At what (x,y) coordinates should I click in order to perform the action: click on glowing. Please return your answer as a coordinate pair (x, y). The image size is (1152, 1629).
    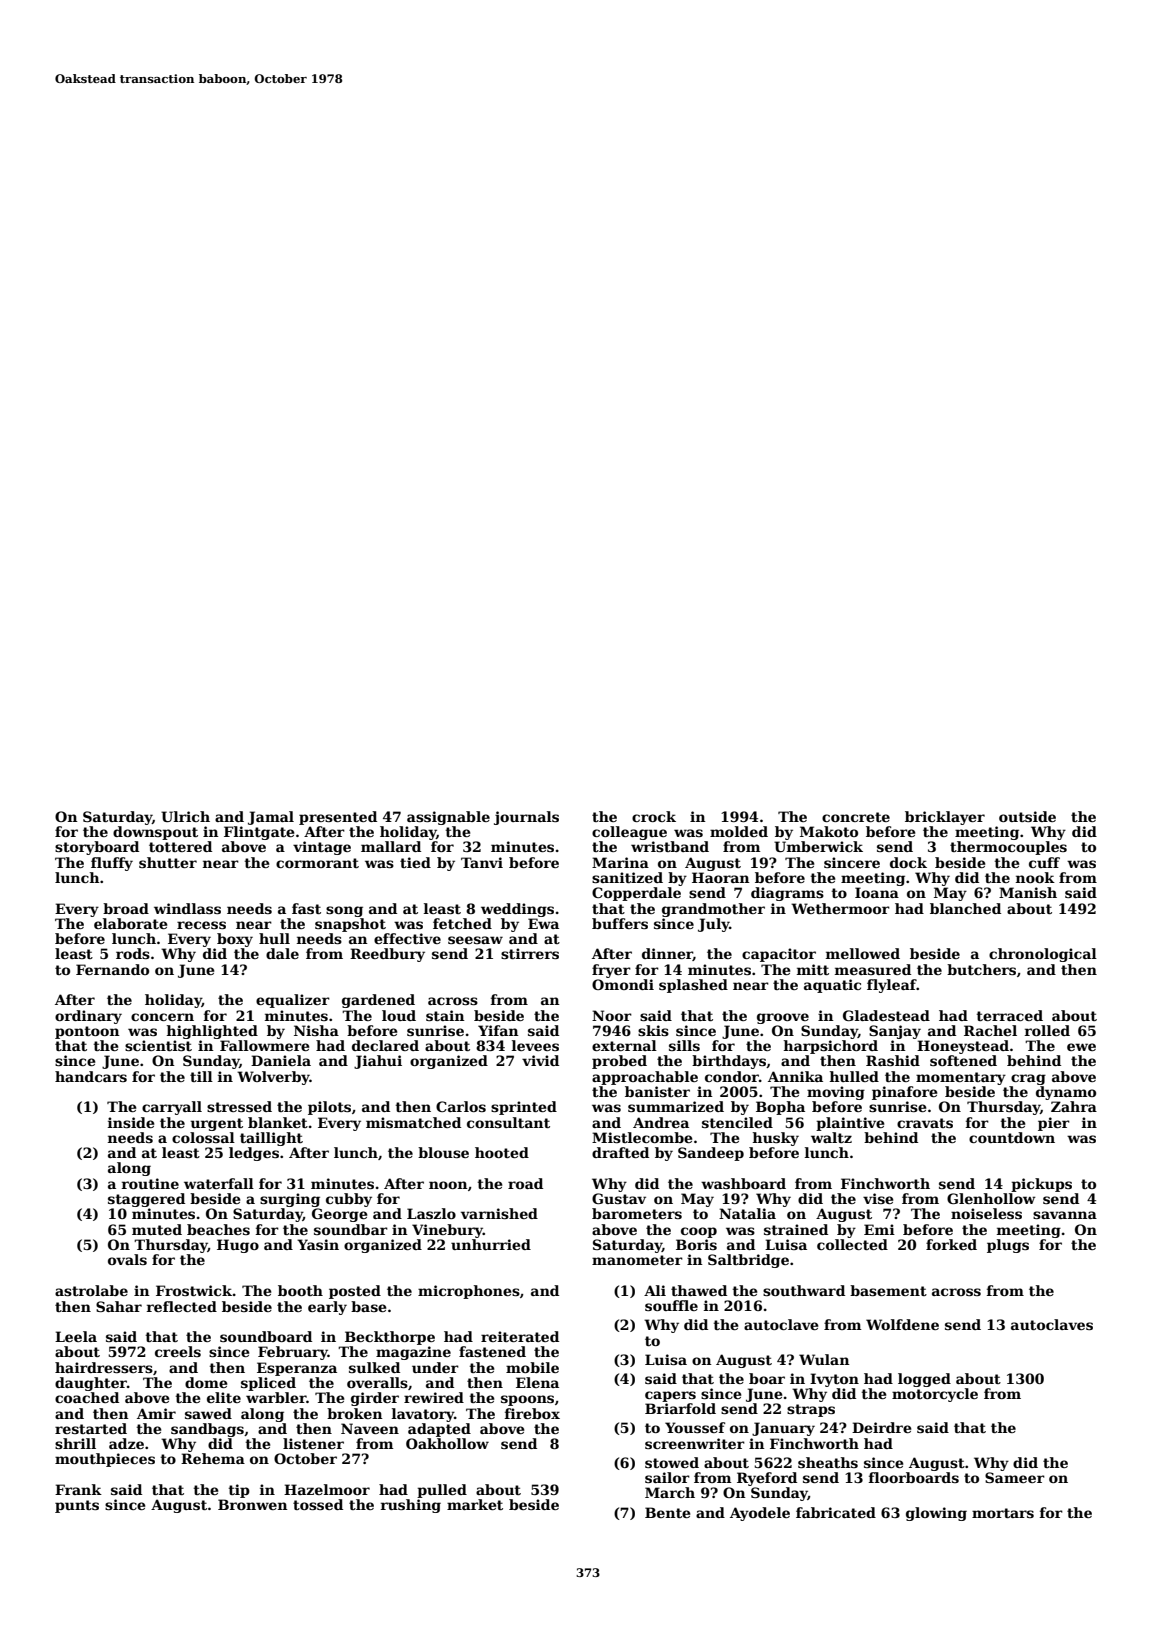
    Looking at the image, I should click on (936, 1514).
